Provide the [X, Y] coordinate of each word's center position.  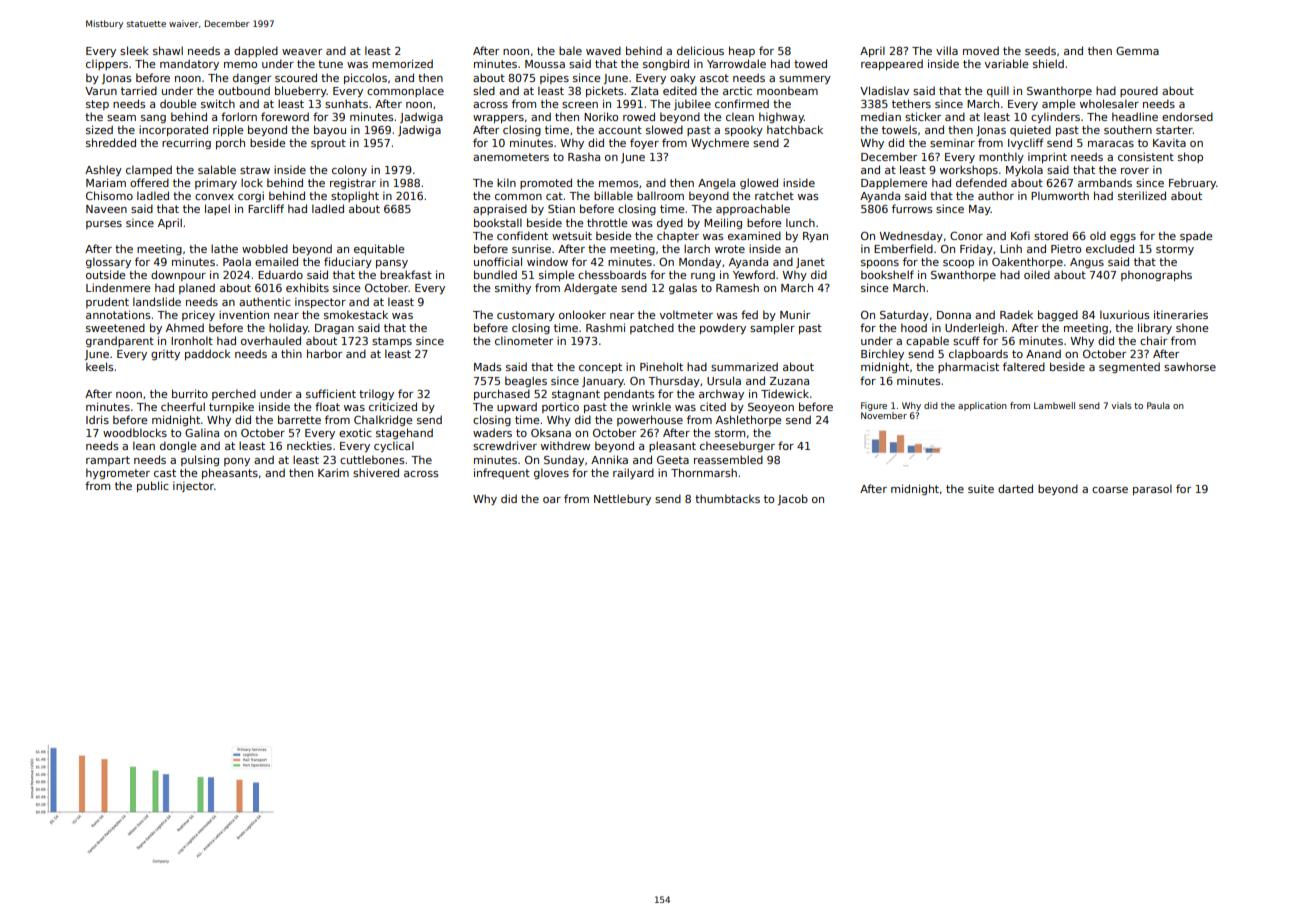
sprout [328, 144]
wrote [730, 249]
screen [580, 105]
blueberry [301, 91]
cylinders [1055, 117]
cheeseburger [737, 446]
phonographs [1156, 275]
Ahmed [185, 327]
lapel [217, 209]
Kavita [1169, 142]
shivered [376, 472]
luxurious [1124, 314]
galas [683, 288]
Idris [97, 419]
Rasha [584, 156]
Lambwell [1054, 405]
